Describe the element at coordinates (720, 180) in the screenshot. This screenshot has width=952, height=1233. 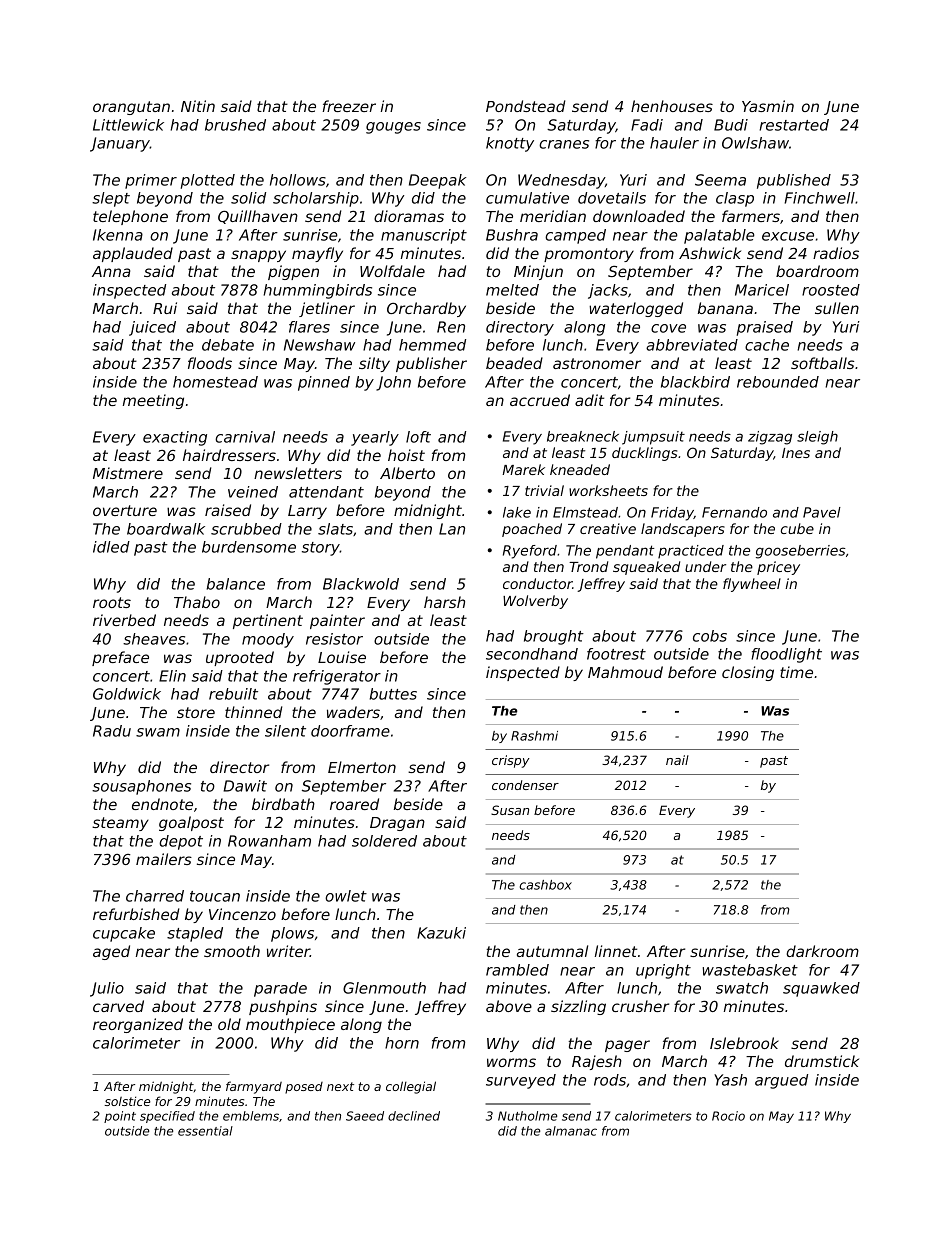
I see `Seema` at that location.
